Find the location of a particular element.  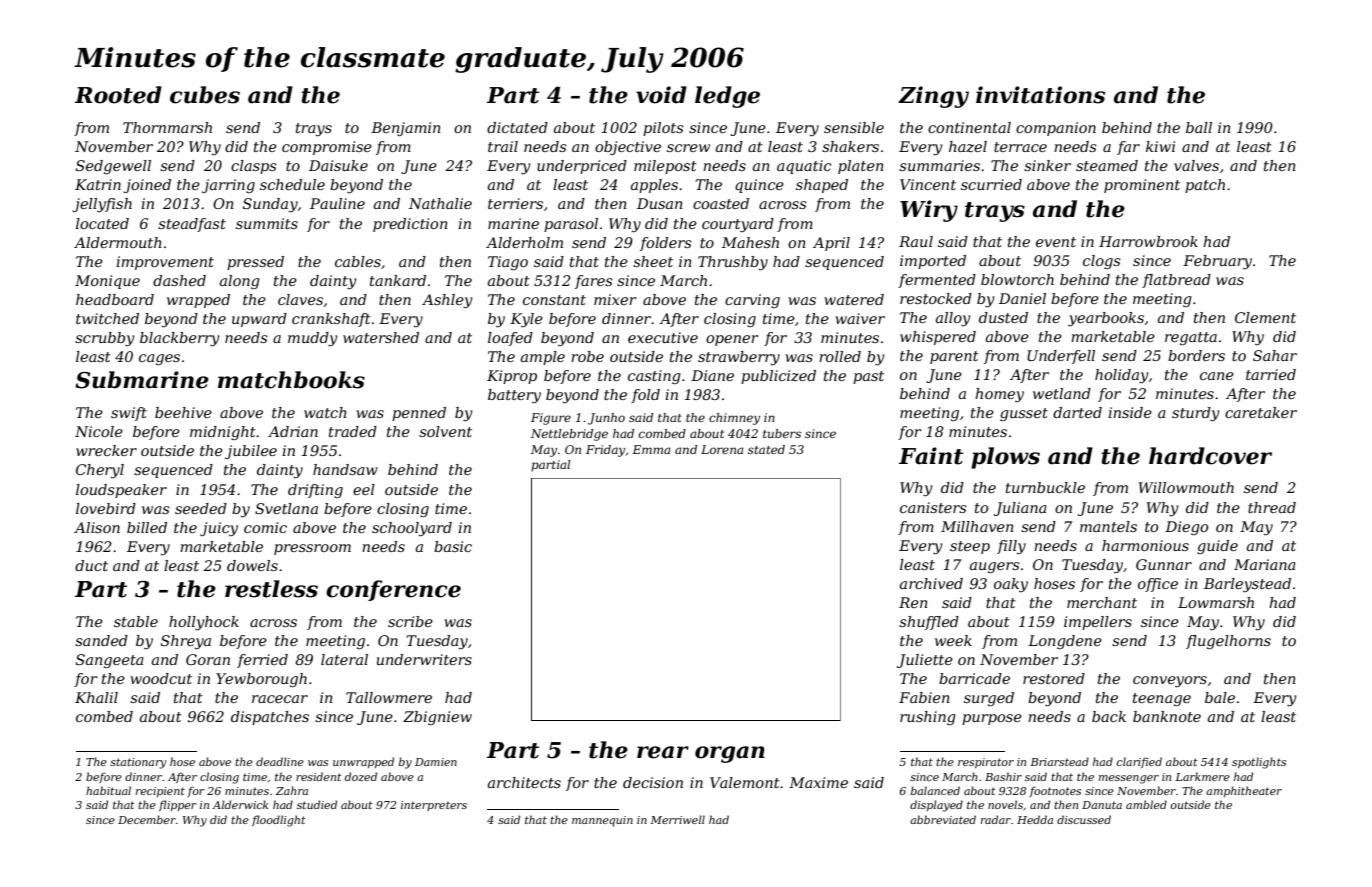

December is located at coordinates (147, 819).
